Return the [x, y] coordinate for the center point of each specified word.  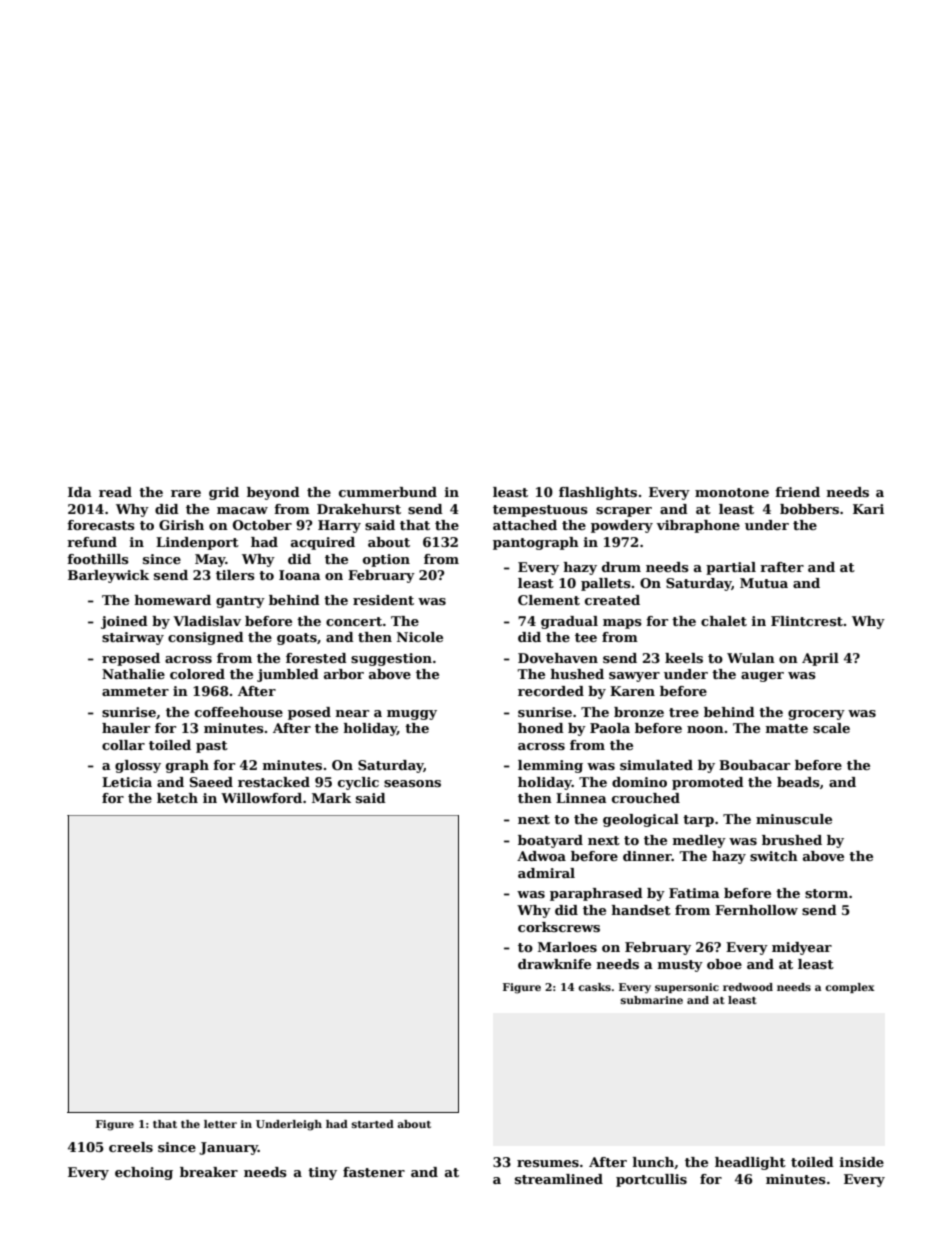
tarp [698, 821]
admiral [546, 873]
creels [131, 1147]
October [262, 525]
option [386, 560]
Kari [868, 509]
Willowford [261, 798]
